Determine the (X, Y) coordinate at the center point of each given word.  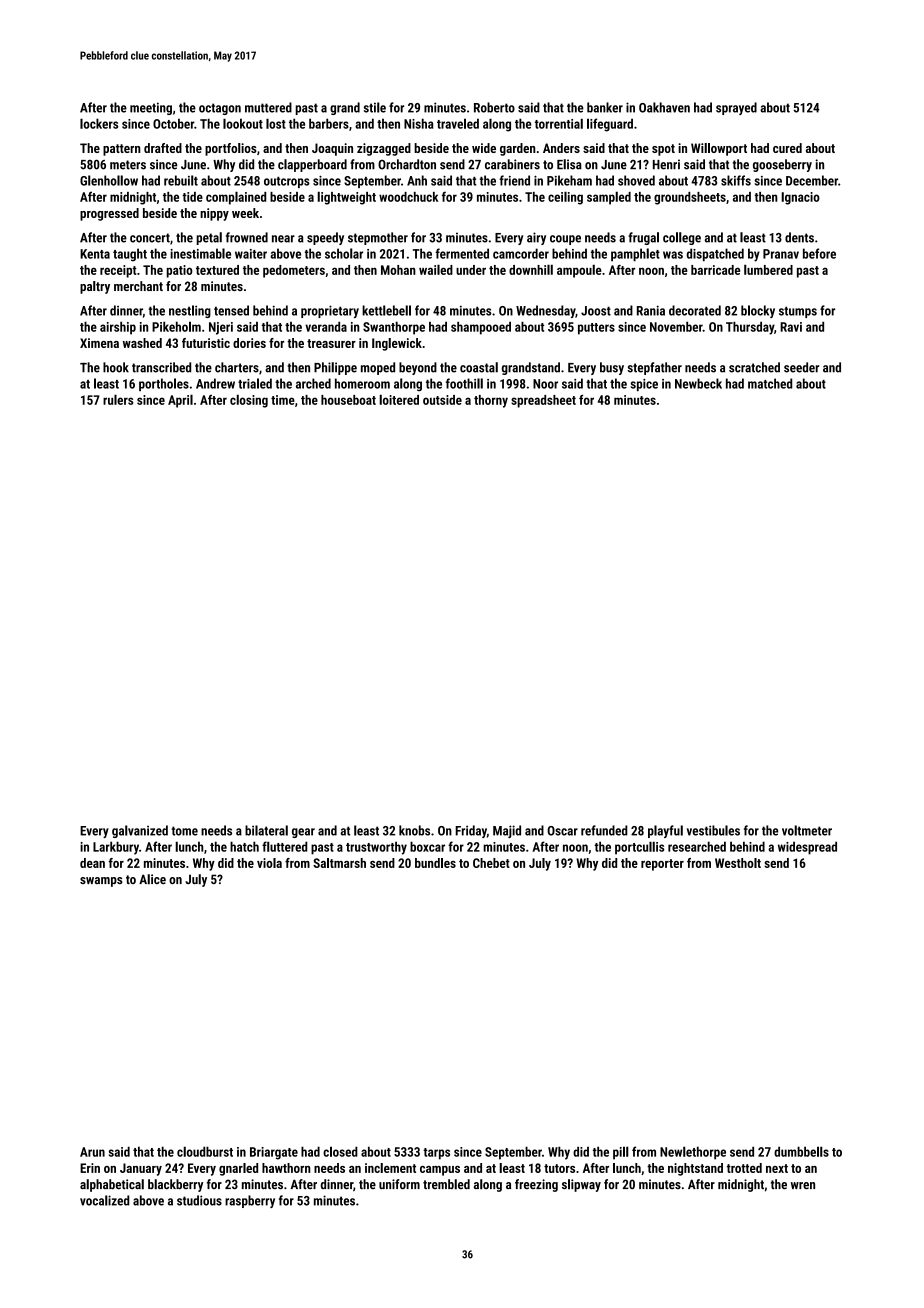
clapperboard (312, 165)
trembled (446, 1184)
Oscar (562, 831)
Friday (471, 831)
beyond (418, 368)
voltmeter (807, 830)
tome (184, 831)
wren (803, 1185)
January (141, 1169)
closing (249, 401)
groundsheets (690, 198)
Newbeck (698, 383)
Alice (152, 879)
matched (770, 383)
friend (514, 180)
